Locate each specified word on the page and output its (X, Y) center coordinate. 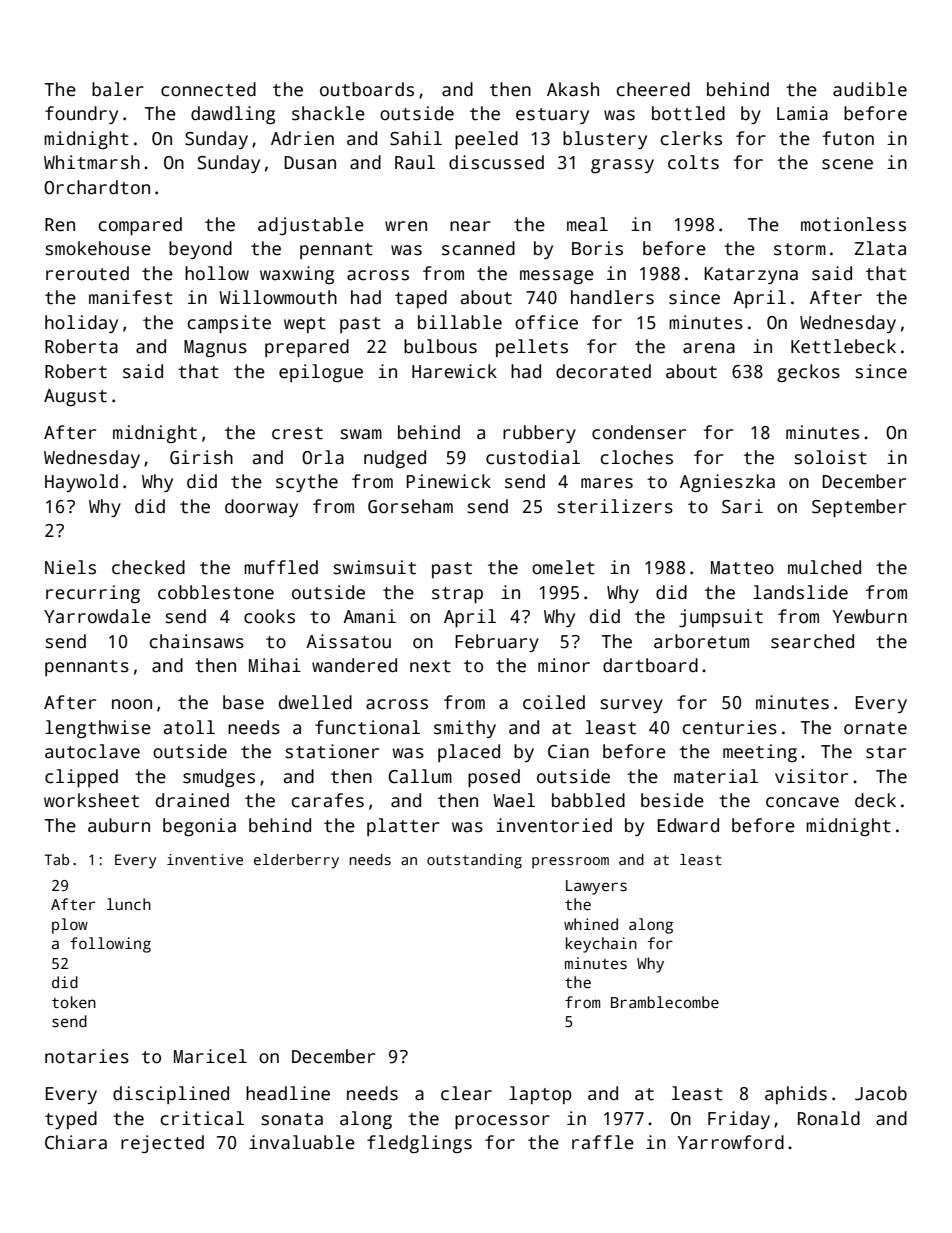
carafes (328, 800)
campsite (229, 324)
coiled (554, 702)
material (716, 776)
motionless (853, 224)
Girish (201, 457)
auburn (119, 825)
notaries (87, 1056)
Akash (573, 89)
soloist (831, 457)
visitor (811, 776)
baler (118, 89)
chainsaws (197, 641)
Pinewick (449, 481)
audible (870, 89)
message (557, 277)
